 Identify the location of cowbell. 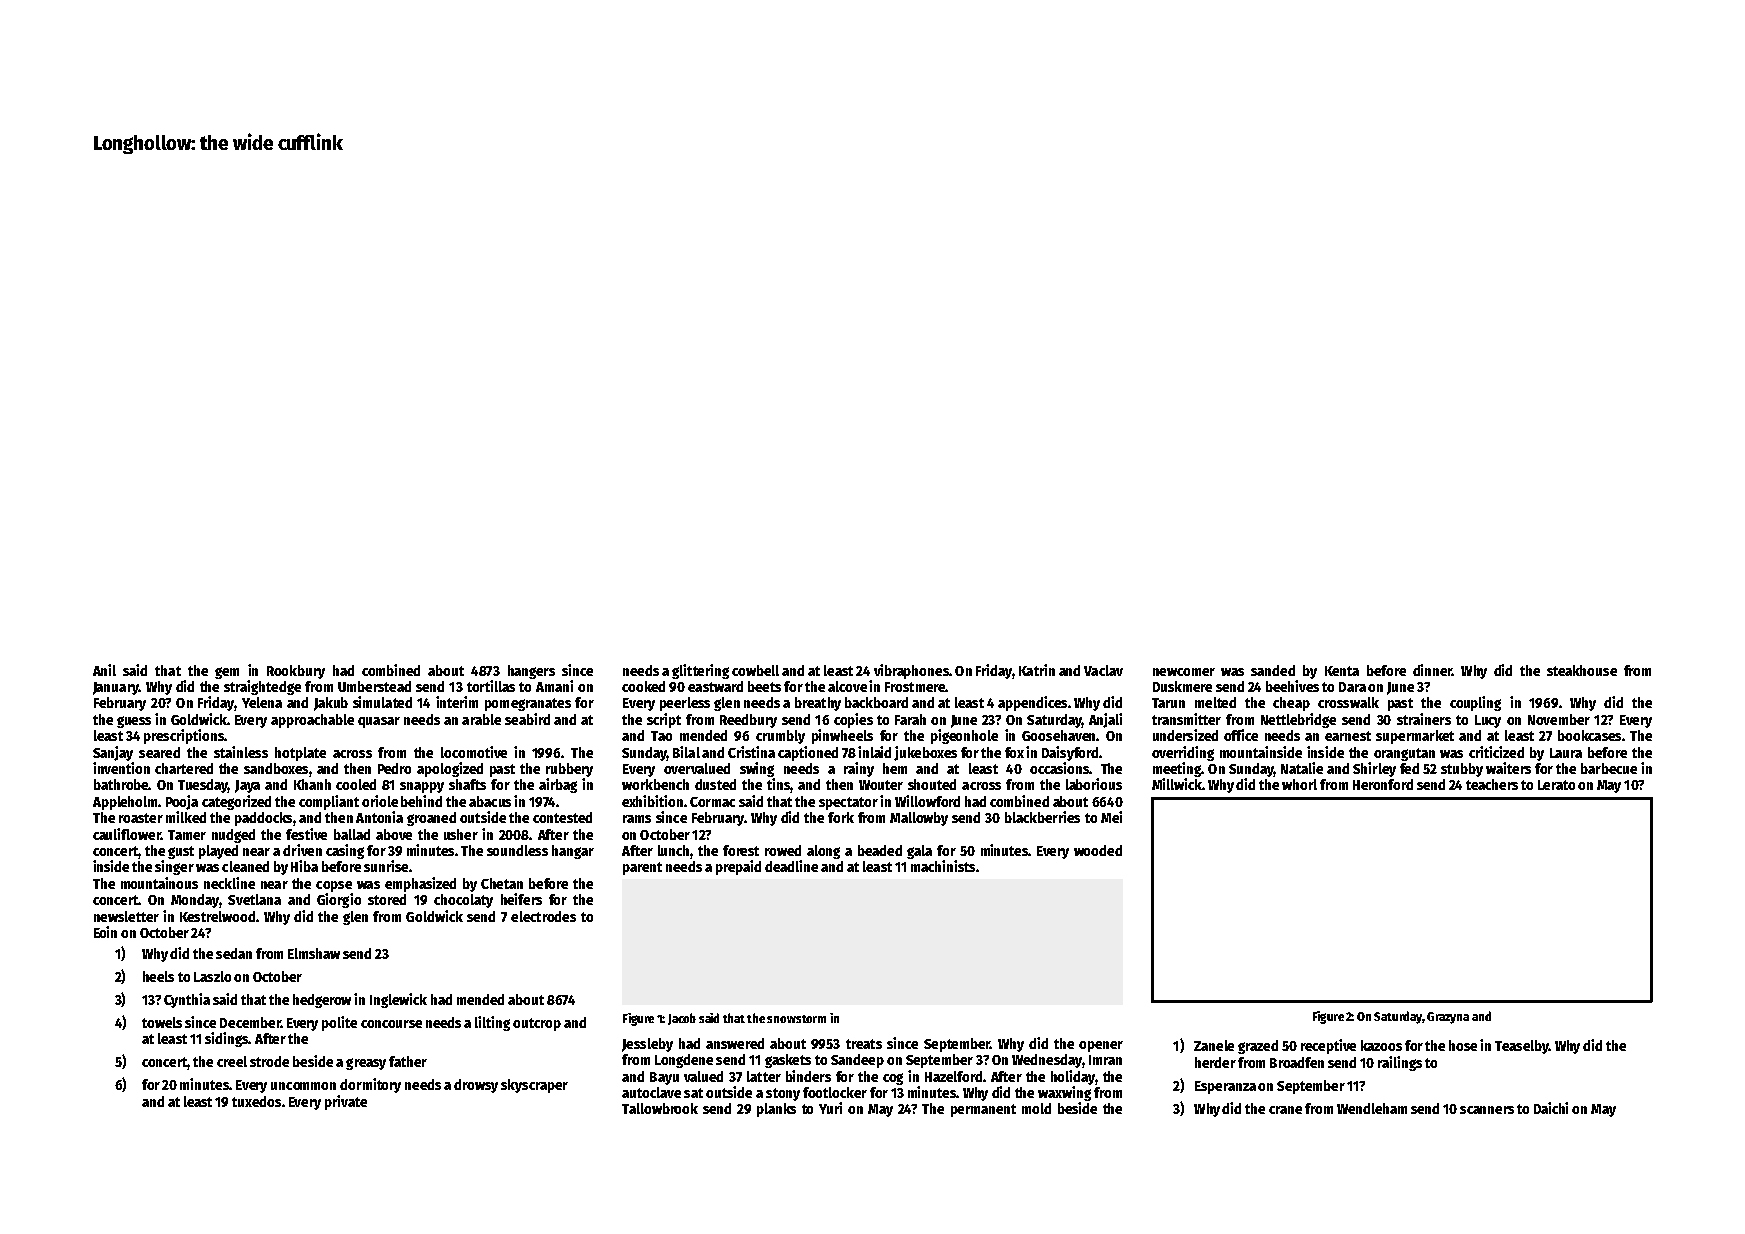
(755, 670).
